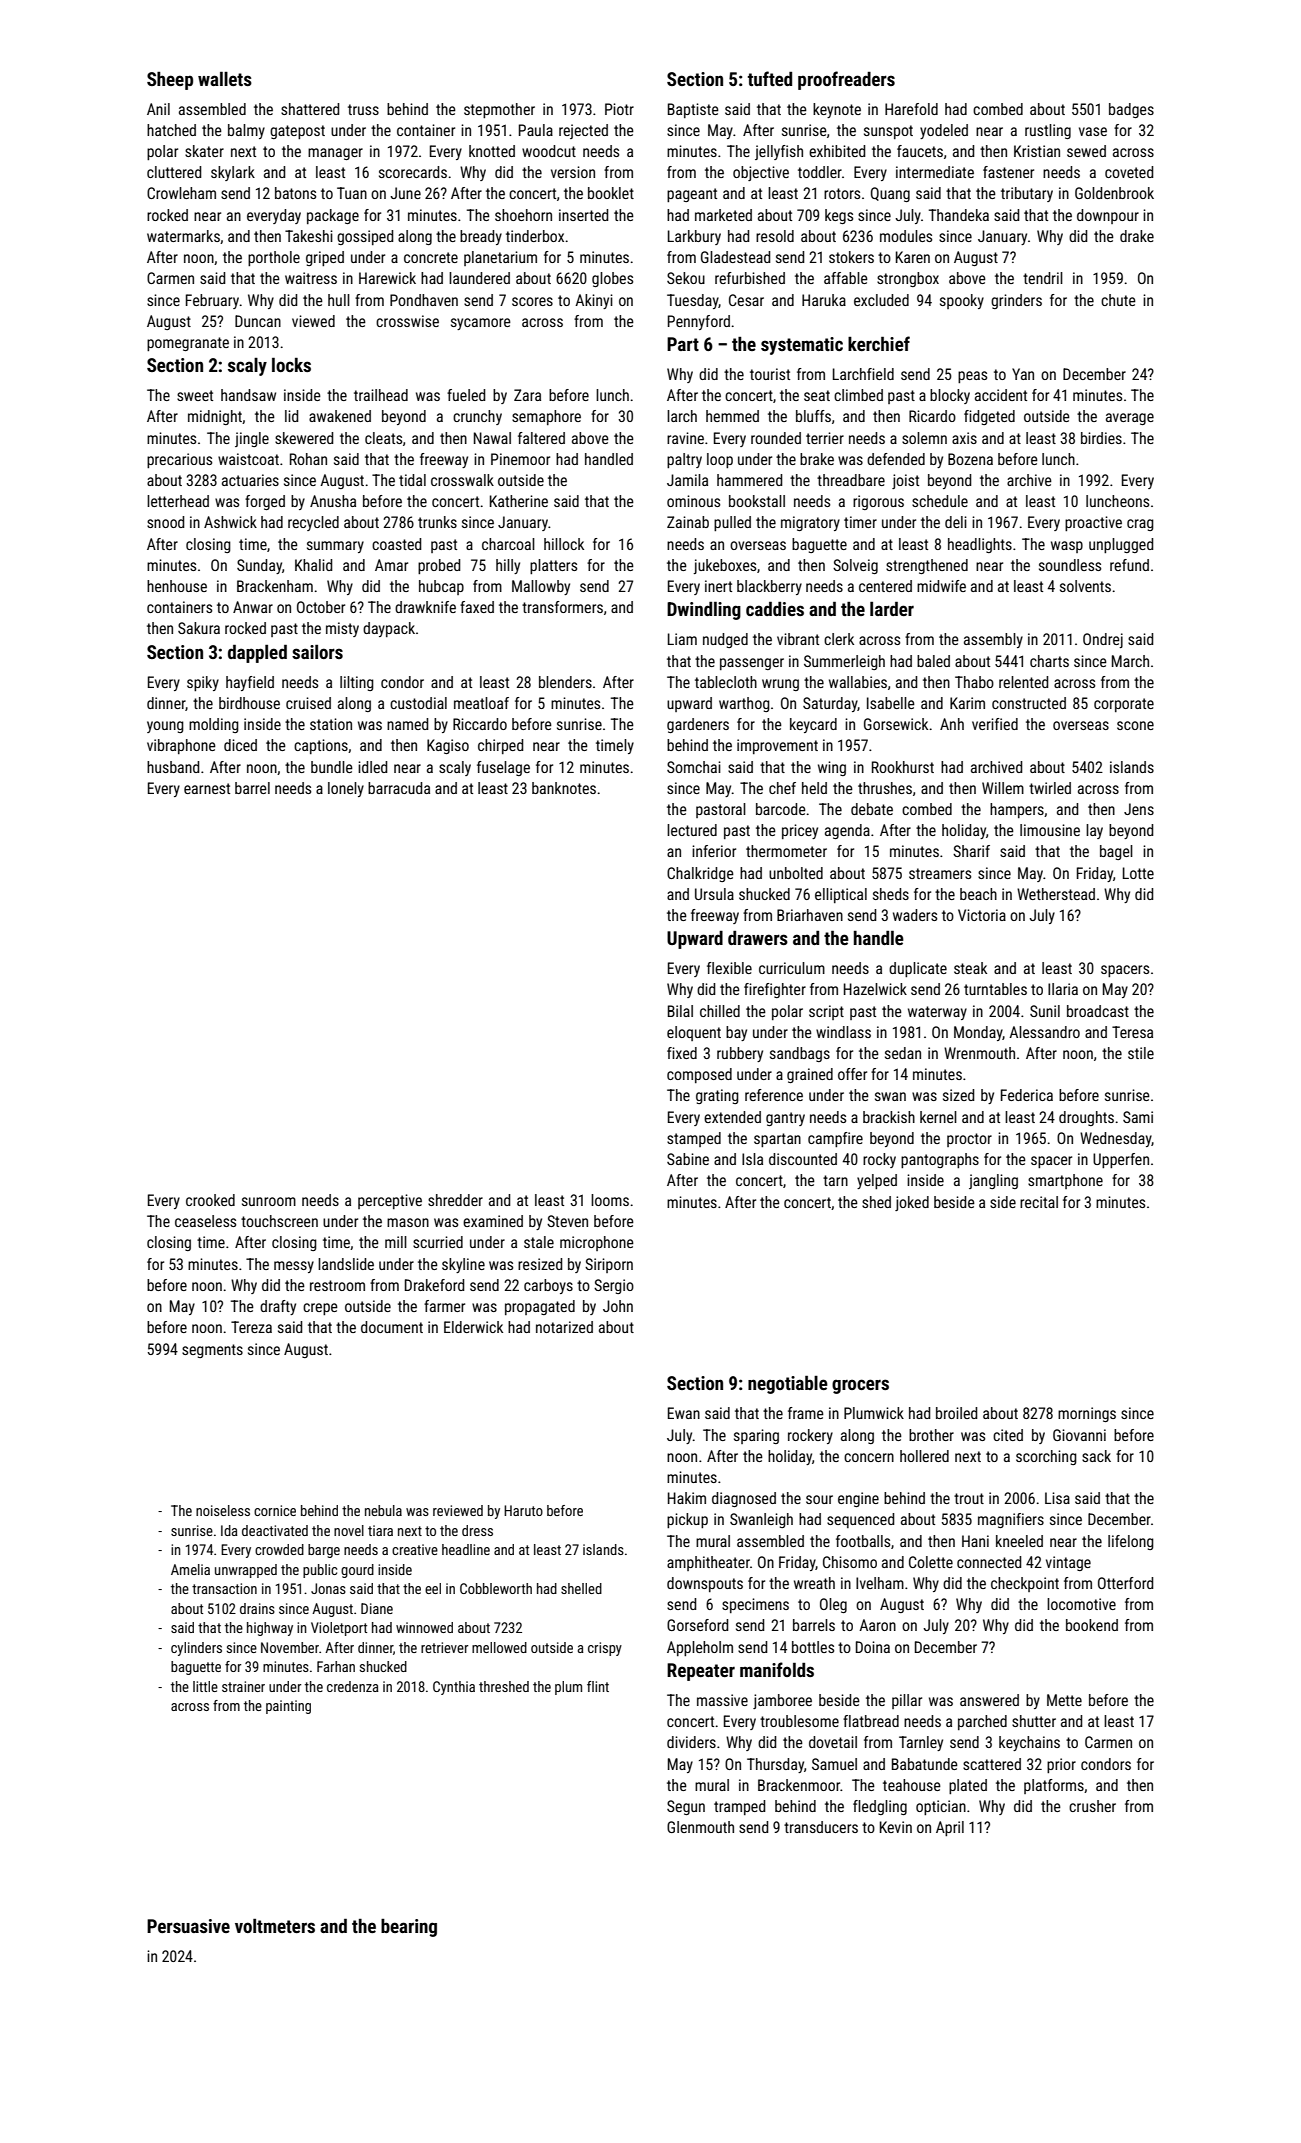 The height and width of the image is (2143, 1301). Describe the element at coordinates (207, 788) in the image. I see `earnest` at that location.
